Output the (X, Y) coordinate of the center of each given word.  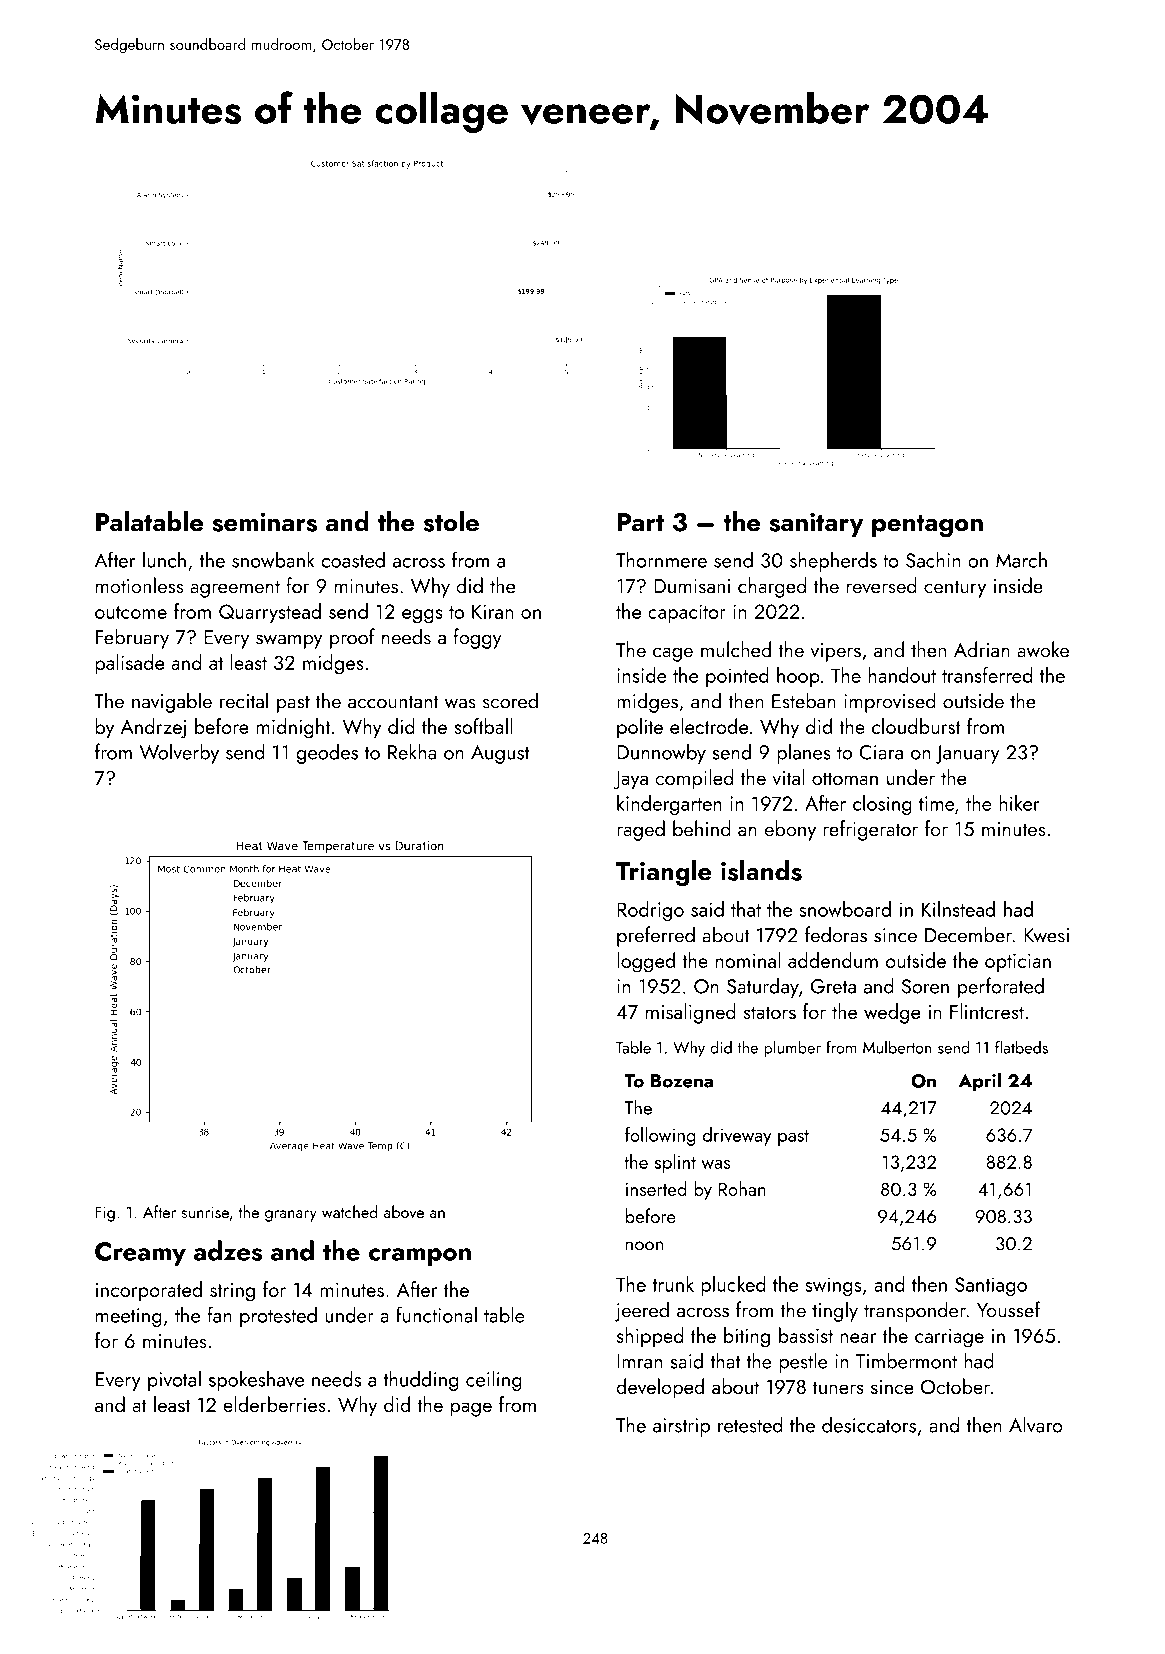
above (404, 1211)
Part (641, 522)
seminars (264, 522)
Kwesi (1046, 935)
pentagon (927, 526)
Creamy (140, 1254)
